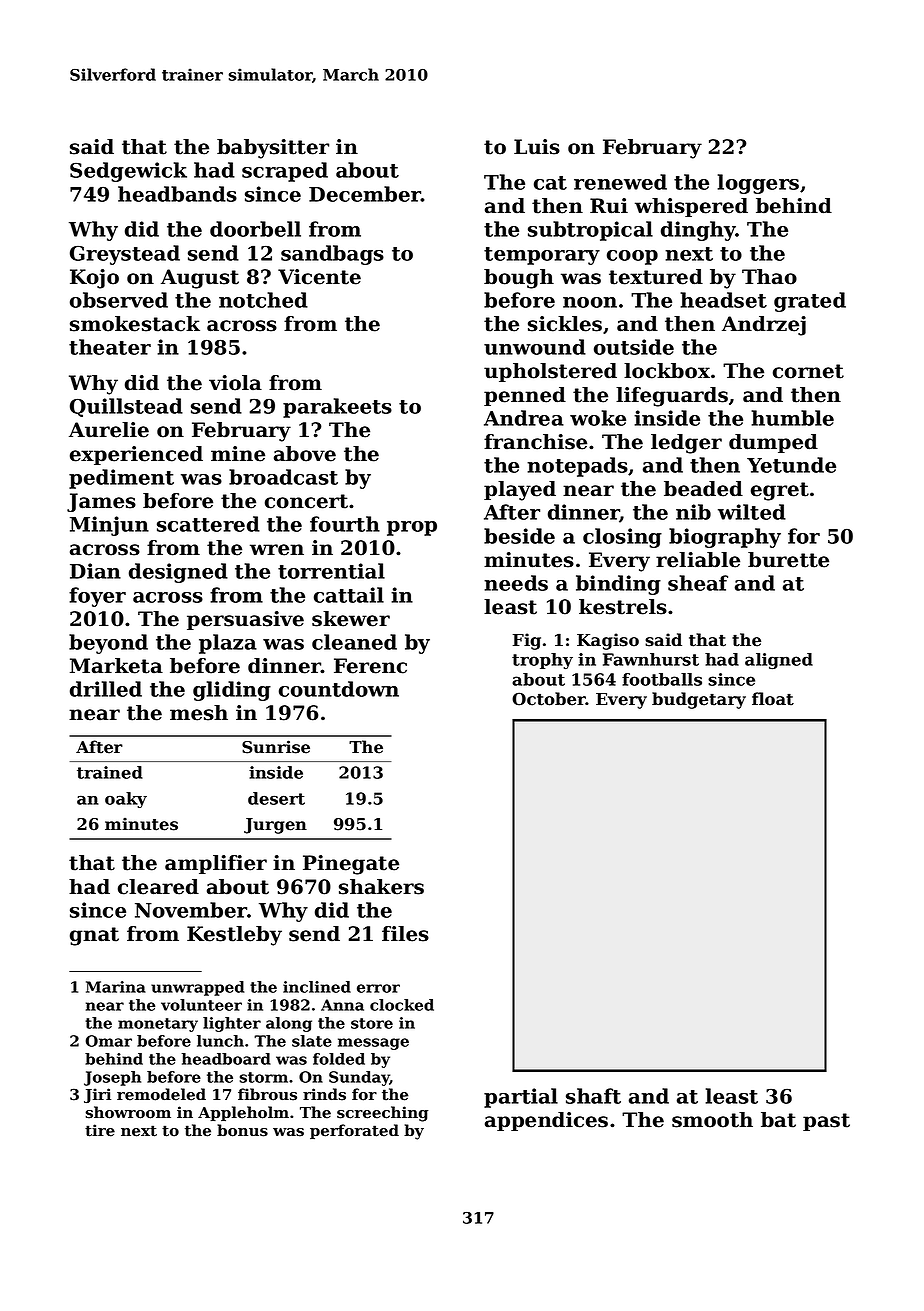 The width and height of the image is (924, 1311). What do you see at coordinates (101, 502) in the image?
I see `James` at bounding box center [101, 502].
